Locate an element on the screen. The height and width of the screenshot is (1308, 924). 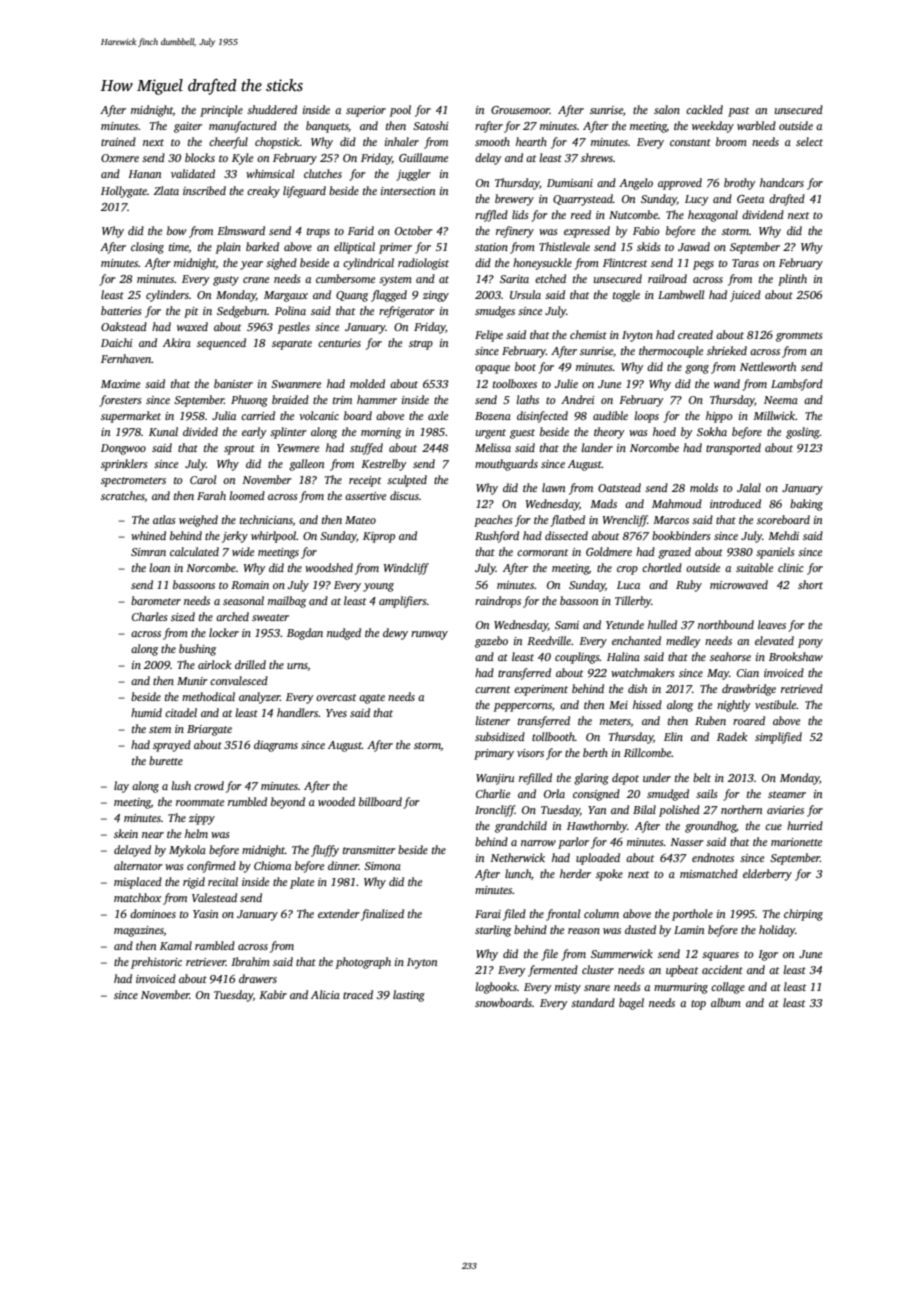
chemist is located at coordinates (588, 334).
